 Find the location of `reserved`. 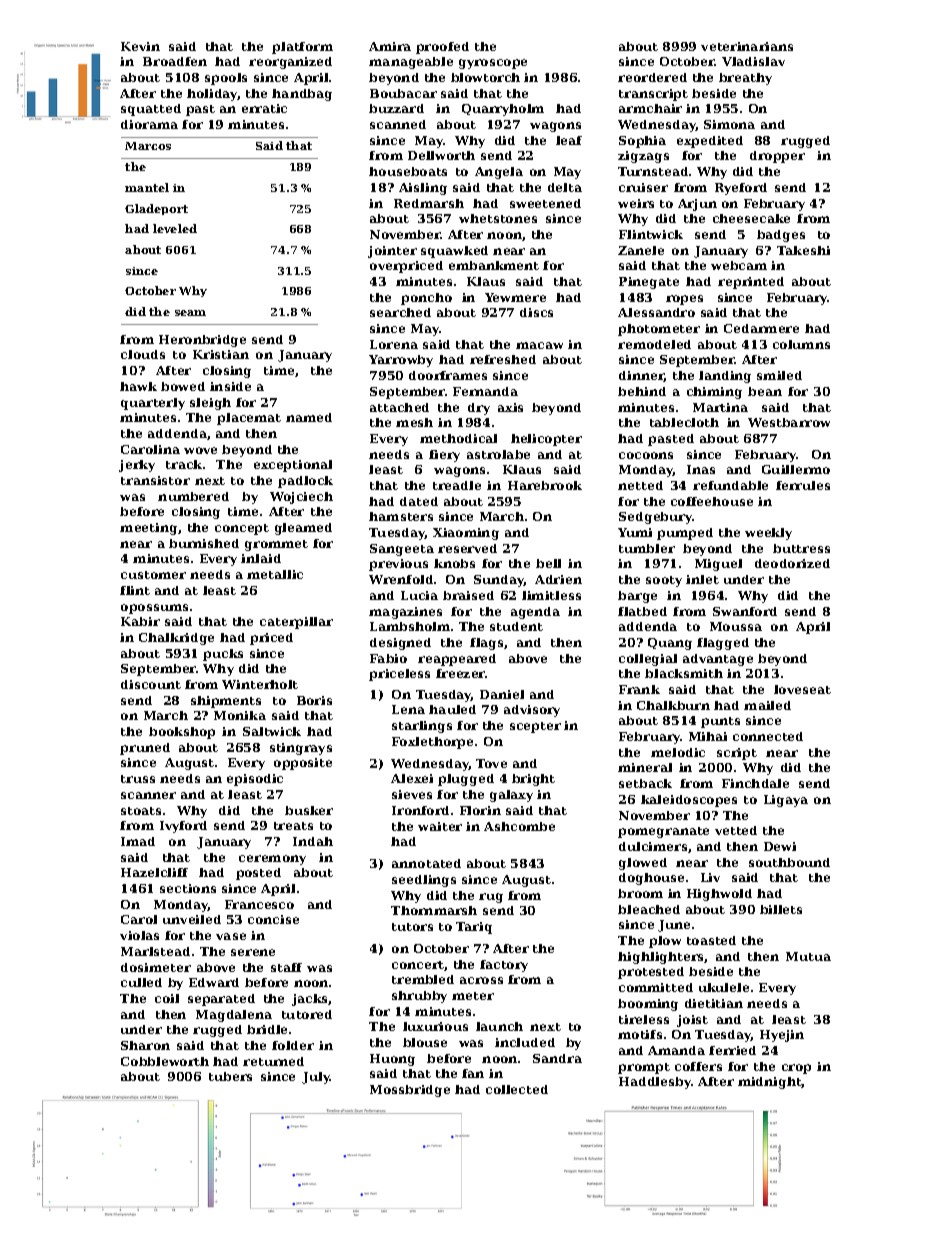

reserved is located at coordinates (467, 548).
